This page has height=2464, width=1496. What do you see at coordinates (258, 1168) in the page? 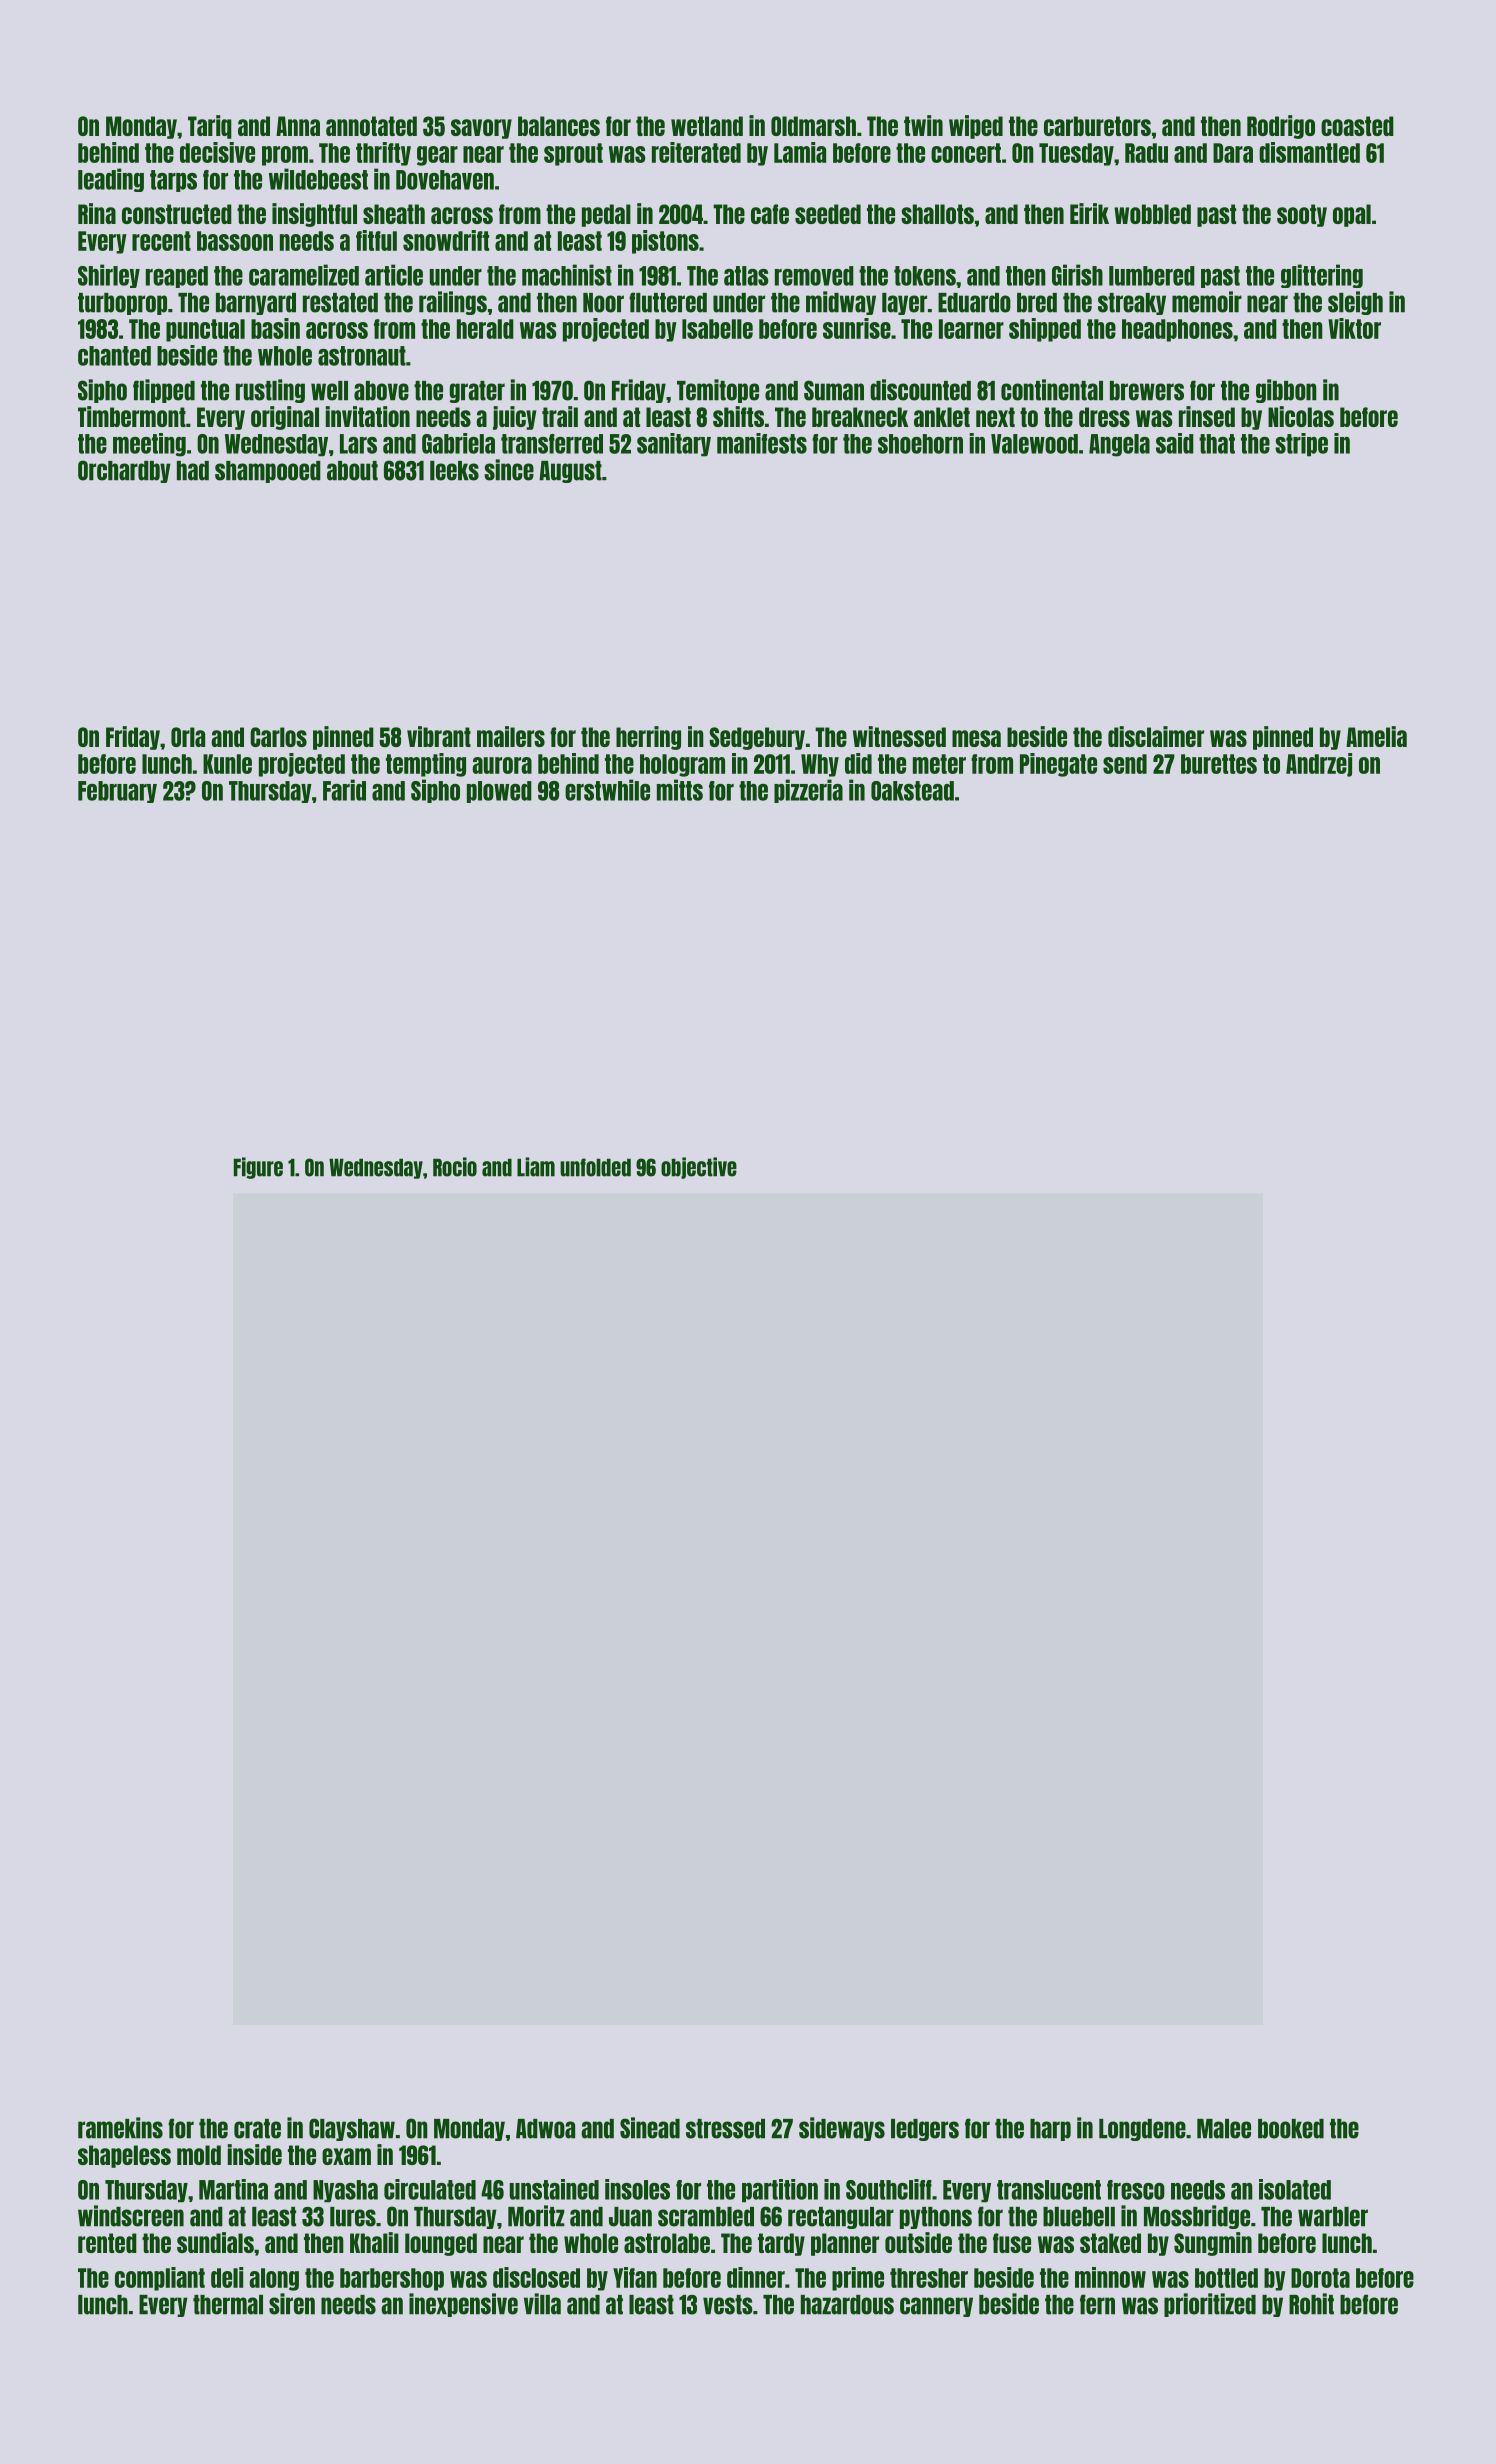
I see `Figure` at bounding box center [258, 1168].
